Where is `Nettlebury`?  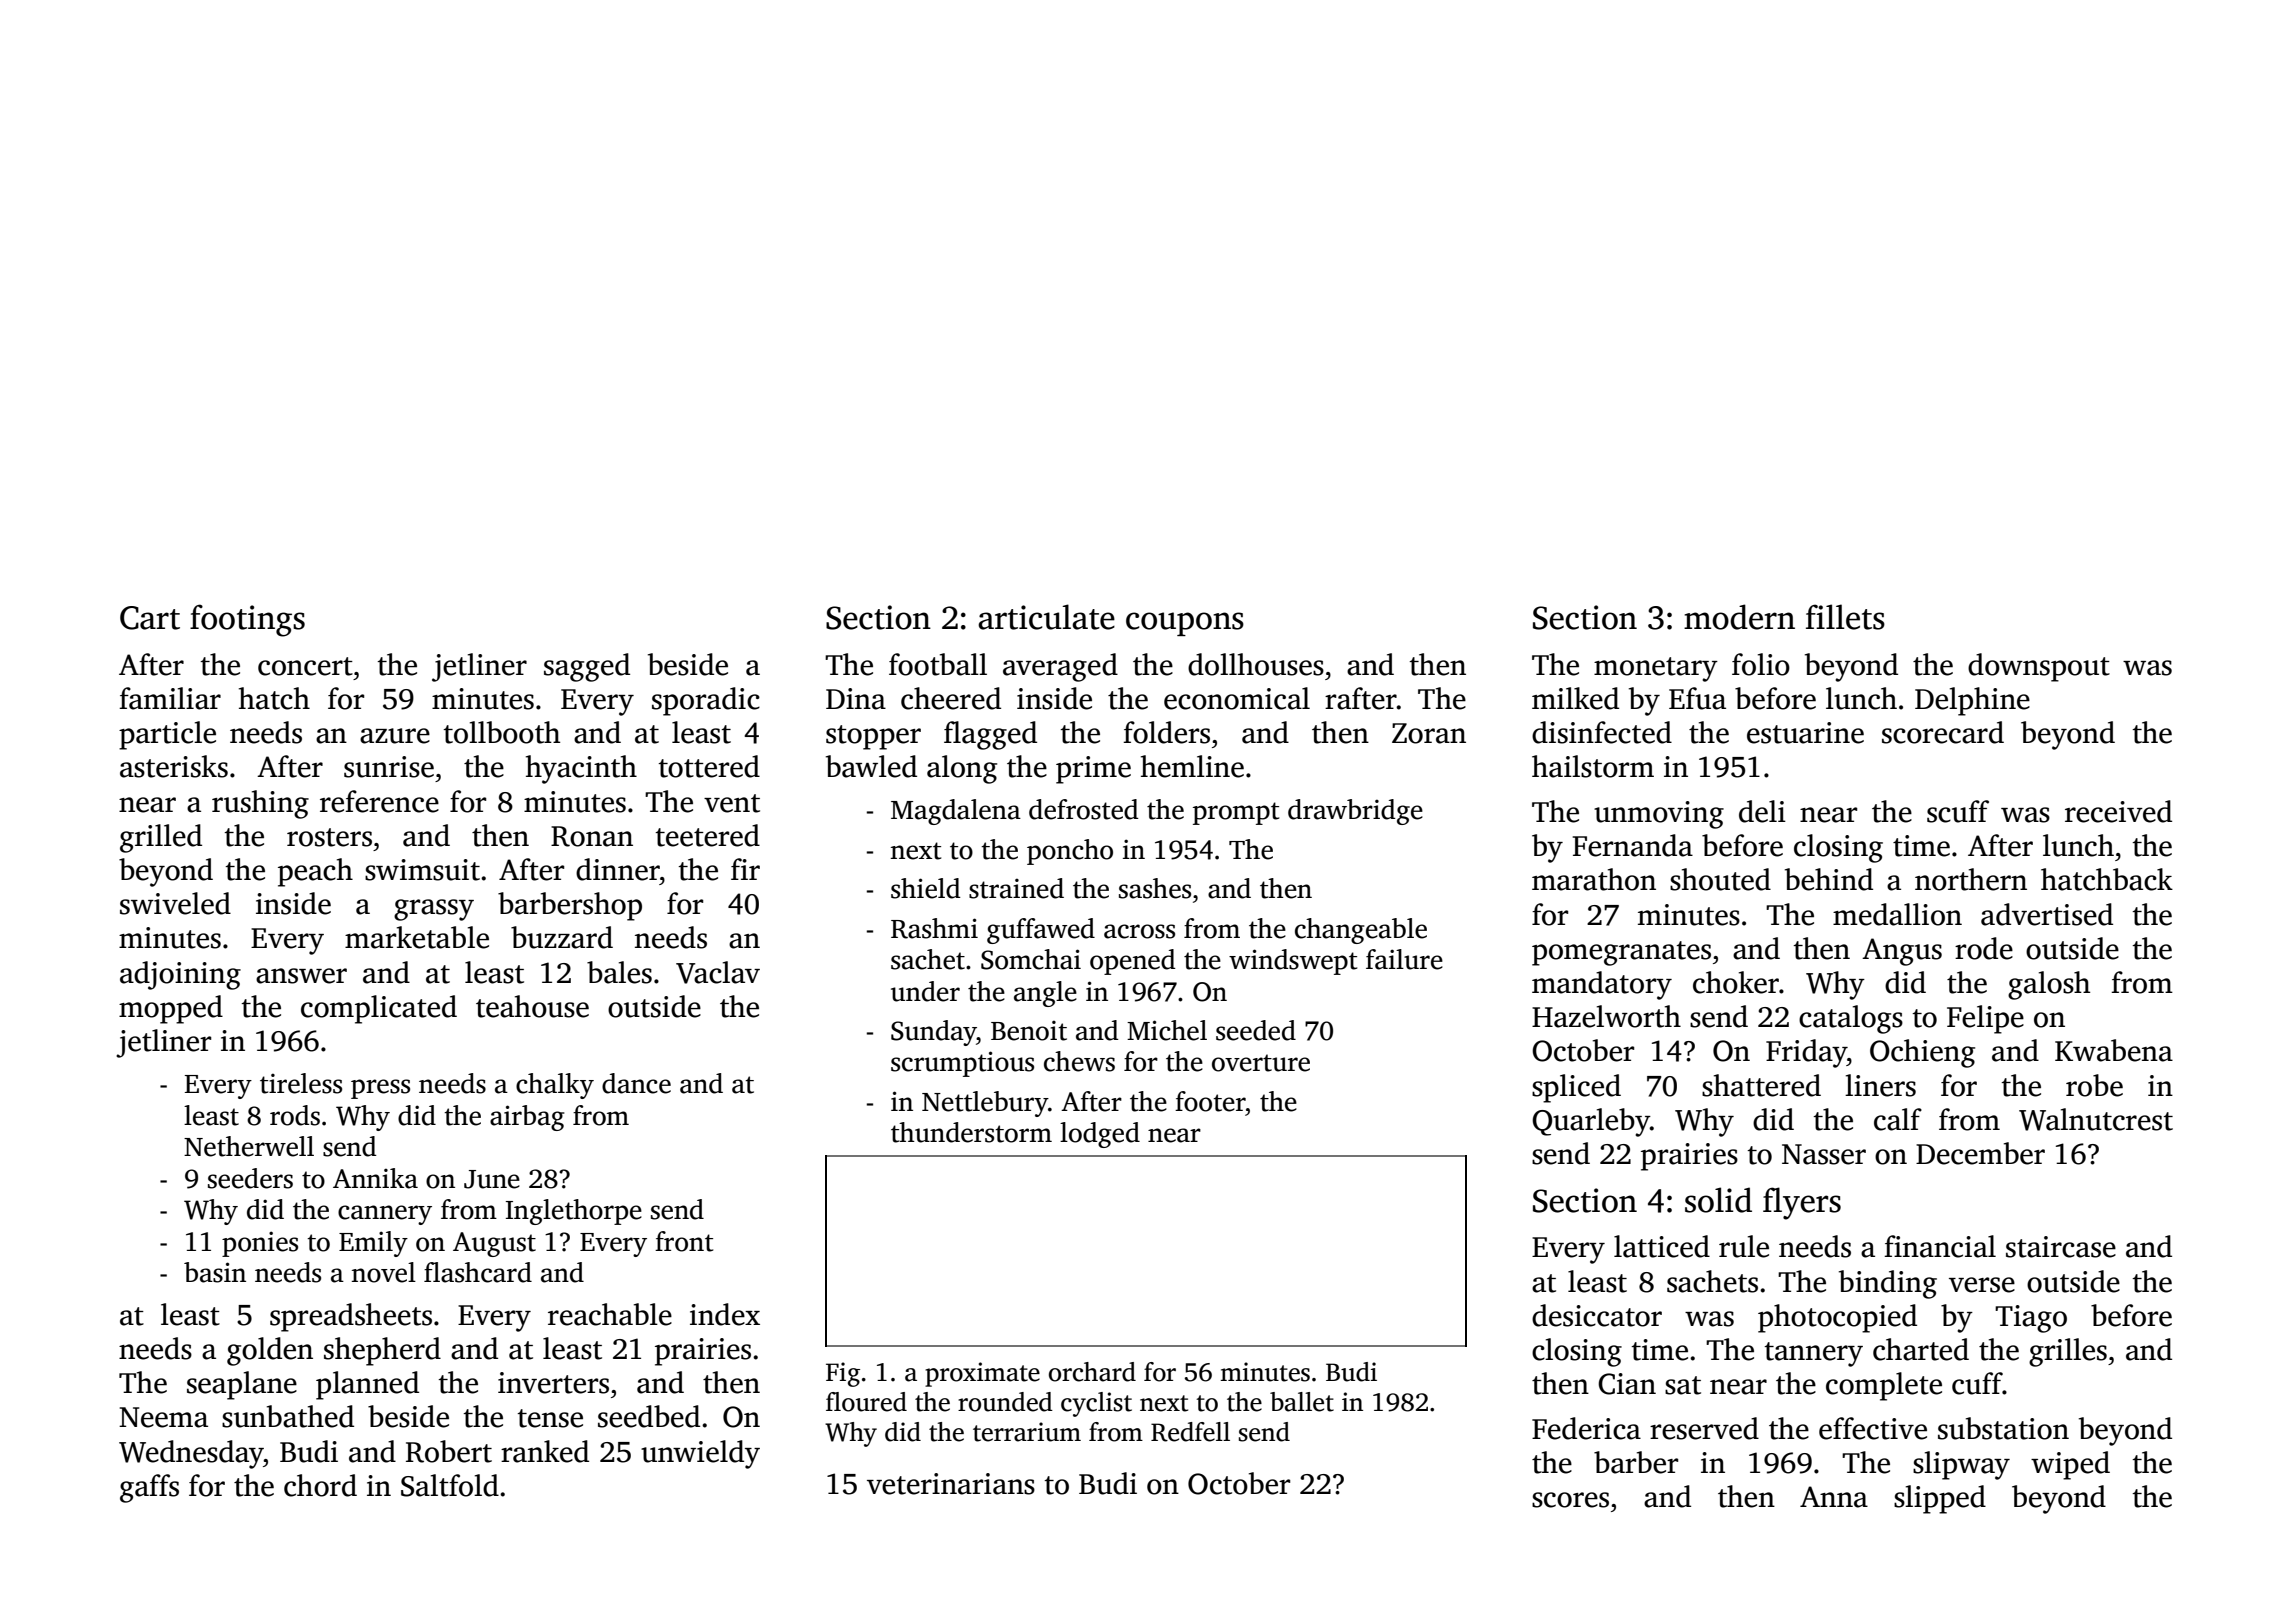 Nettlebury is located at coordinates (985, 1104).
